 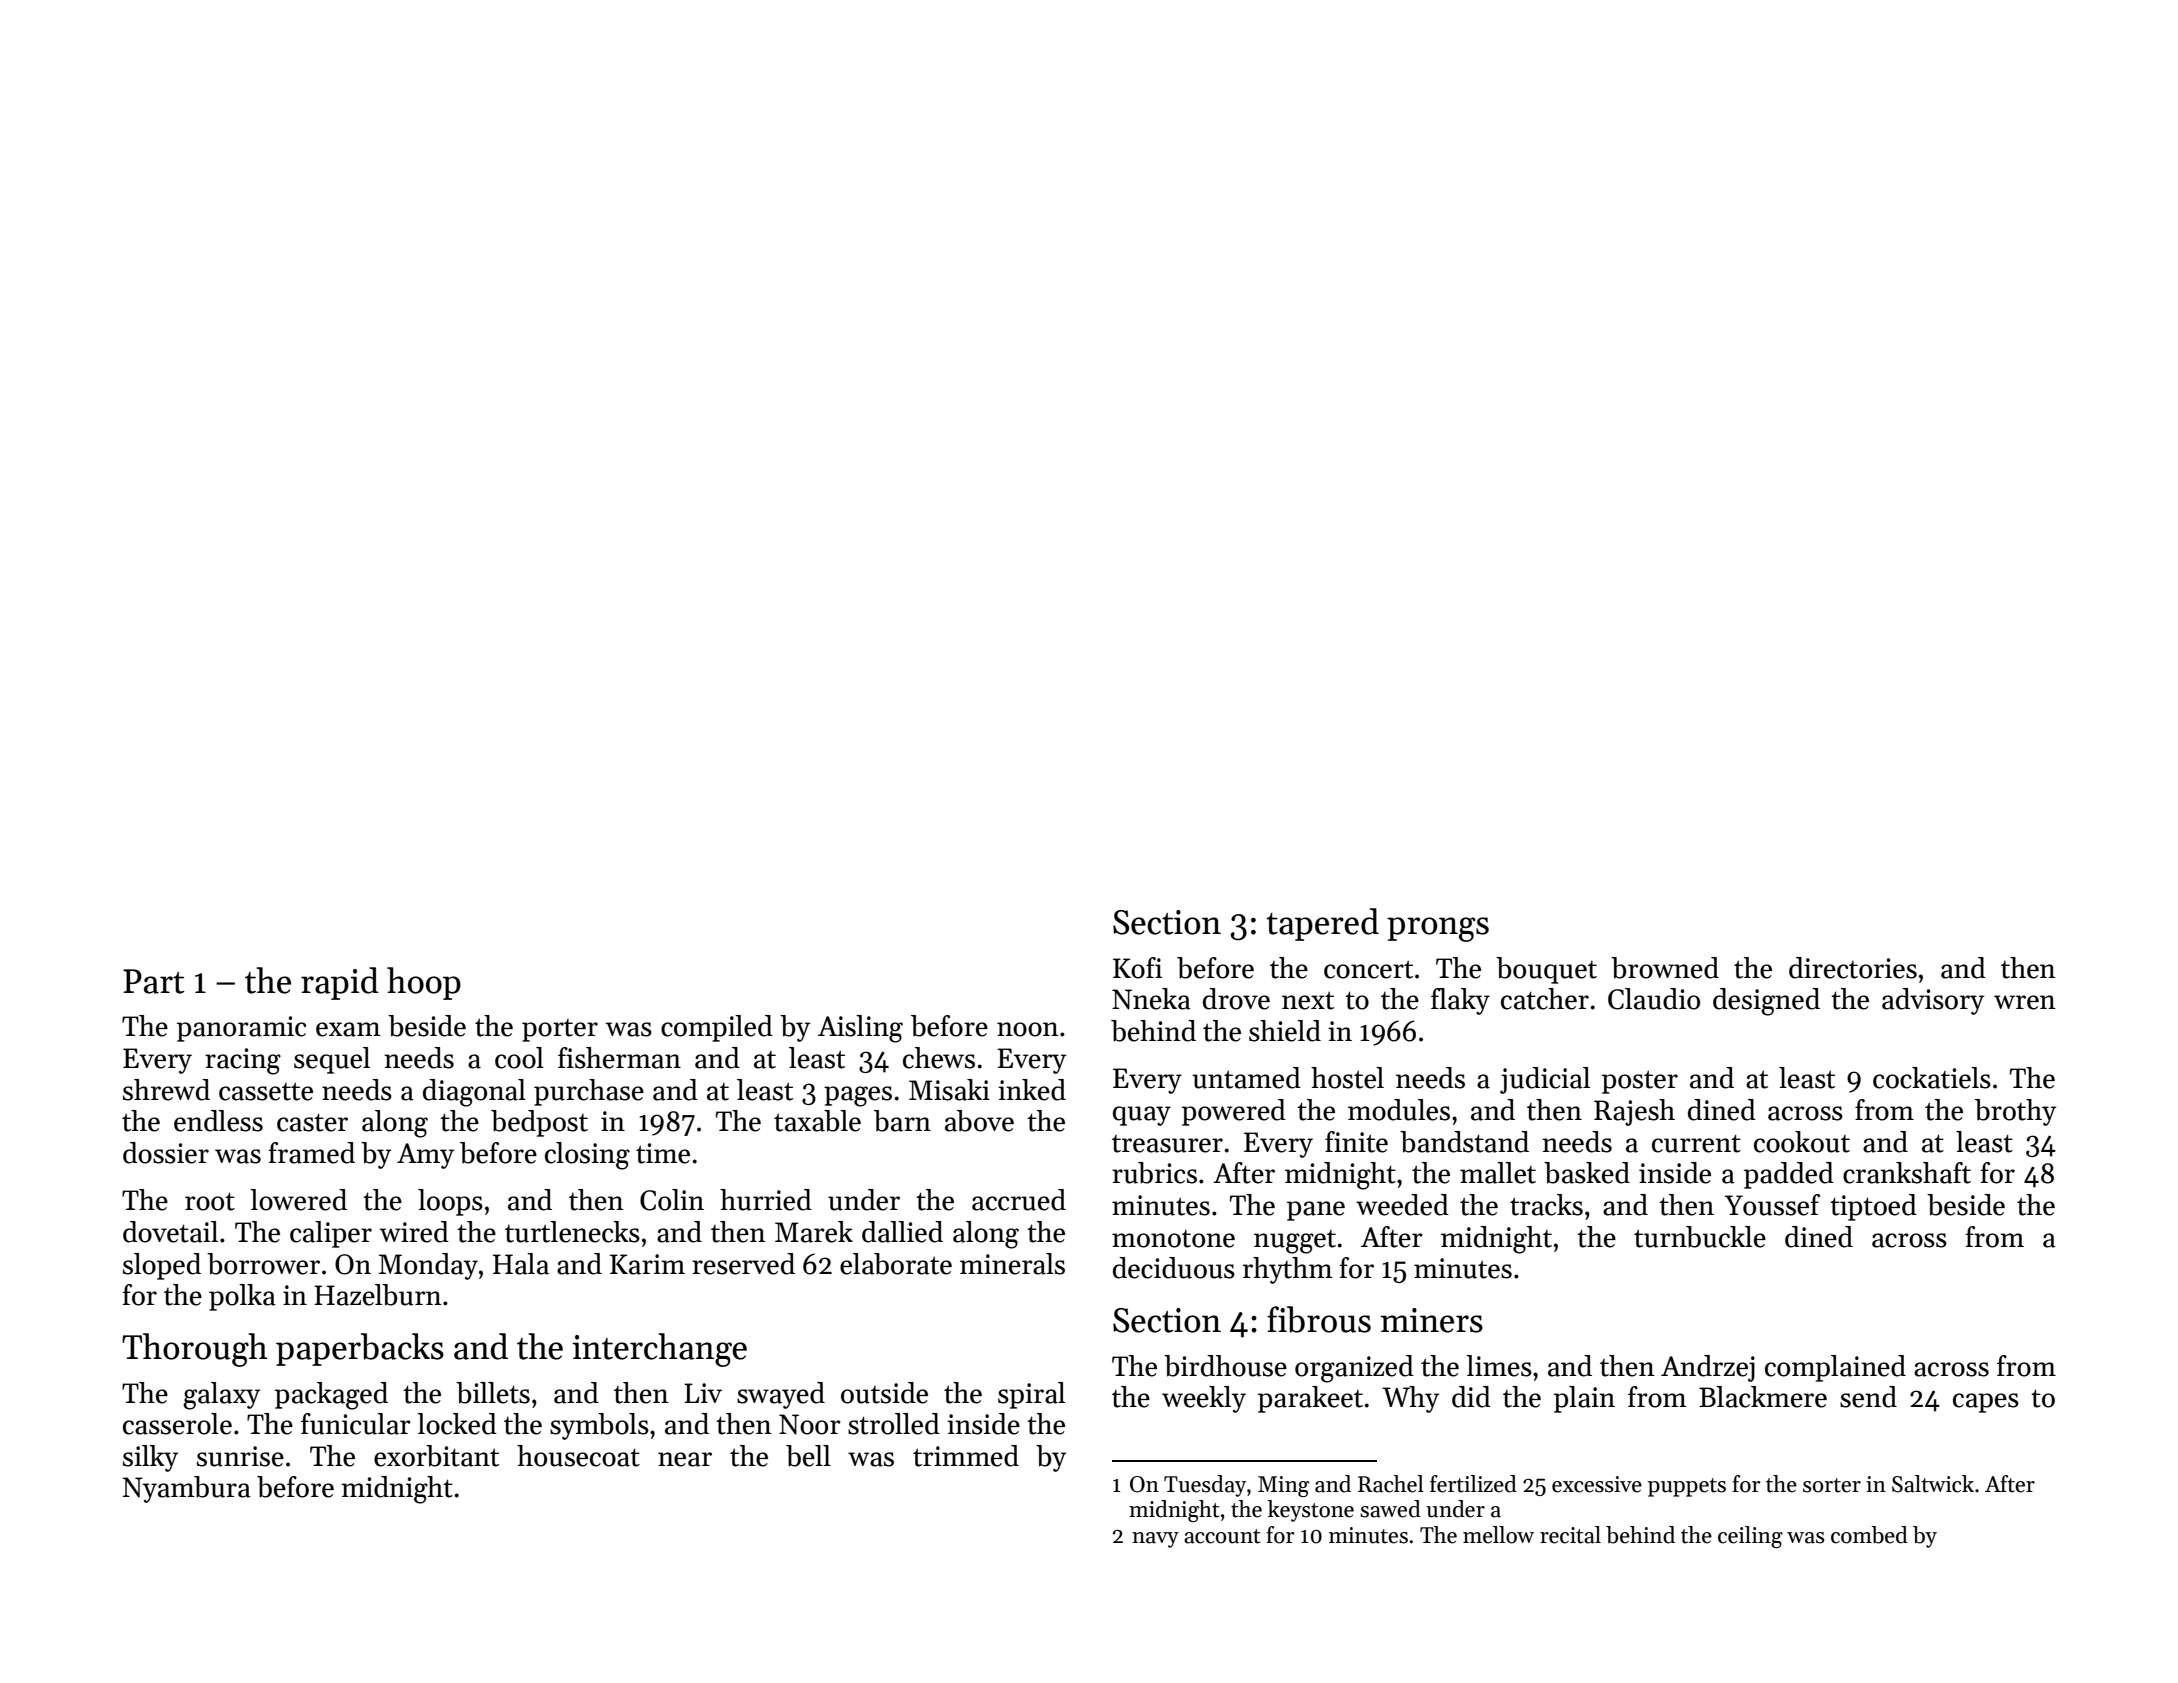 I want to click on Thorough, so click(x=195, y=1350).
